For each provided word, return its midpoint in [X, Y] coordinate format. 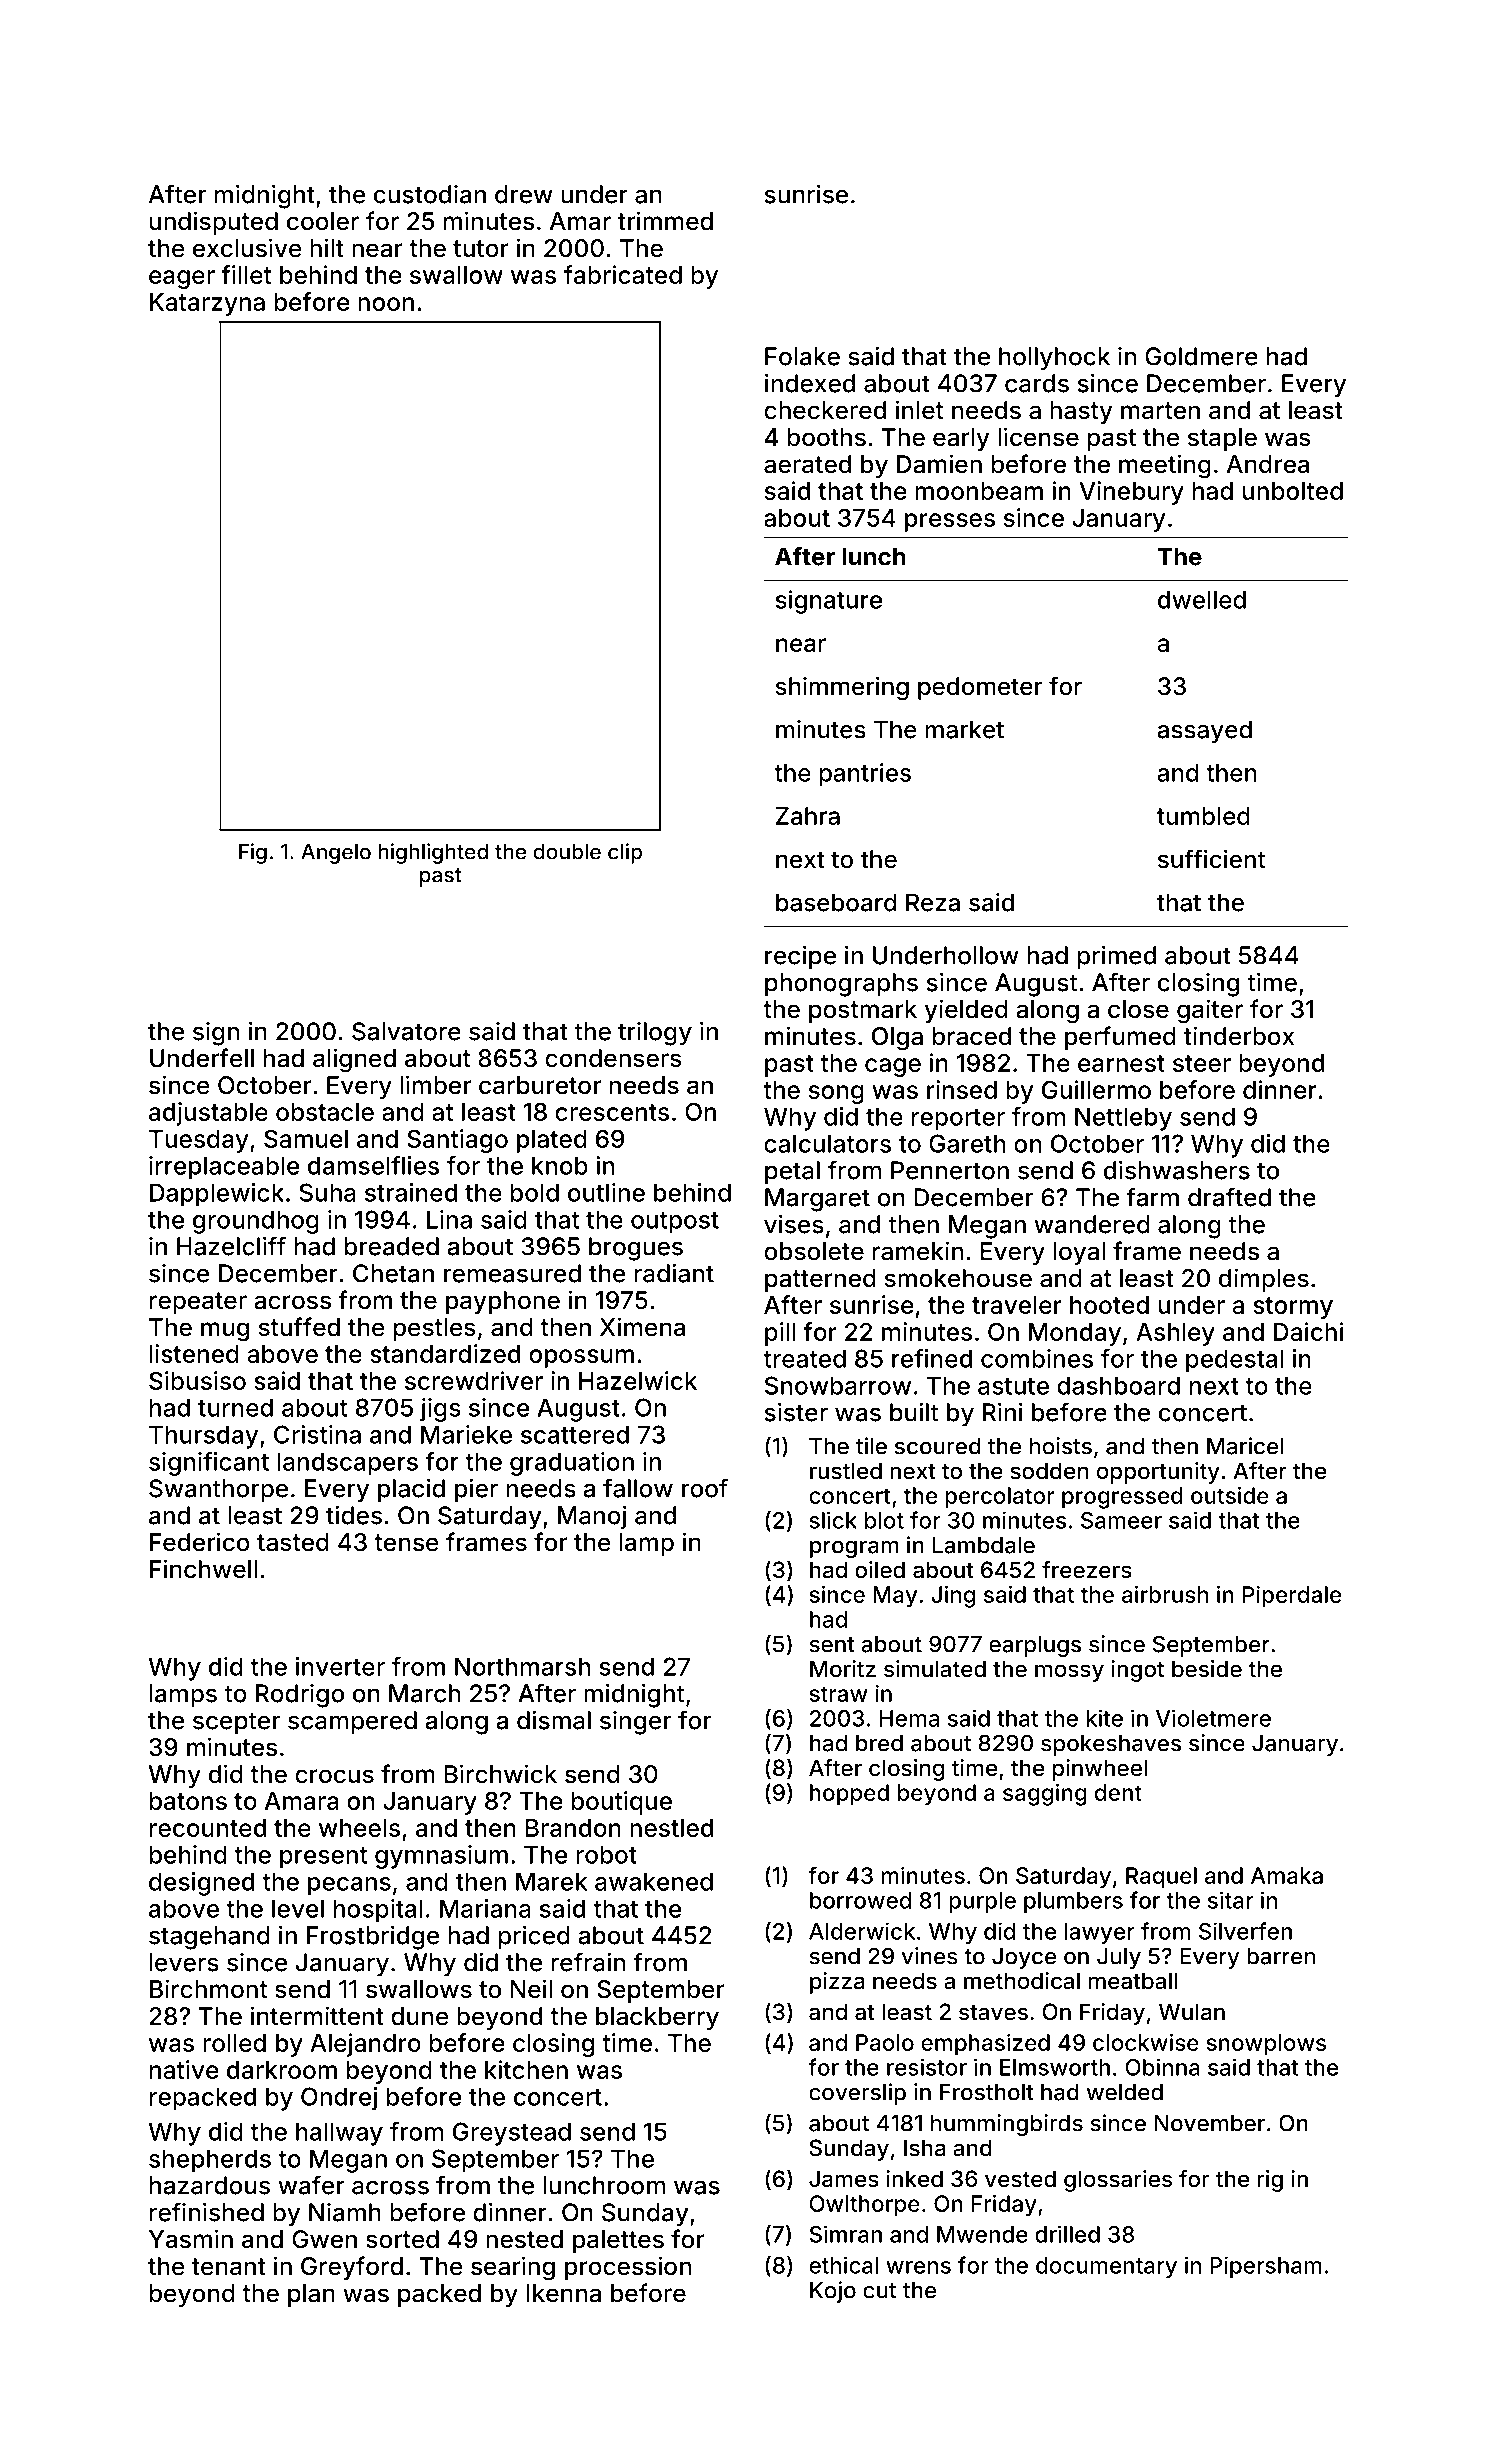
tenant [229, 2267]
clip [625, 853]
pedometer [980, 688]
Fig [253, 853]
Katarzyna [207, 304]
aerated [807, 464]
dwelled [1202, 600]
